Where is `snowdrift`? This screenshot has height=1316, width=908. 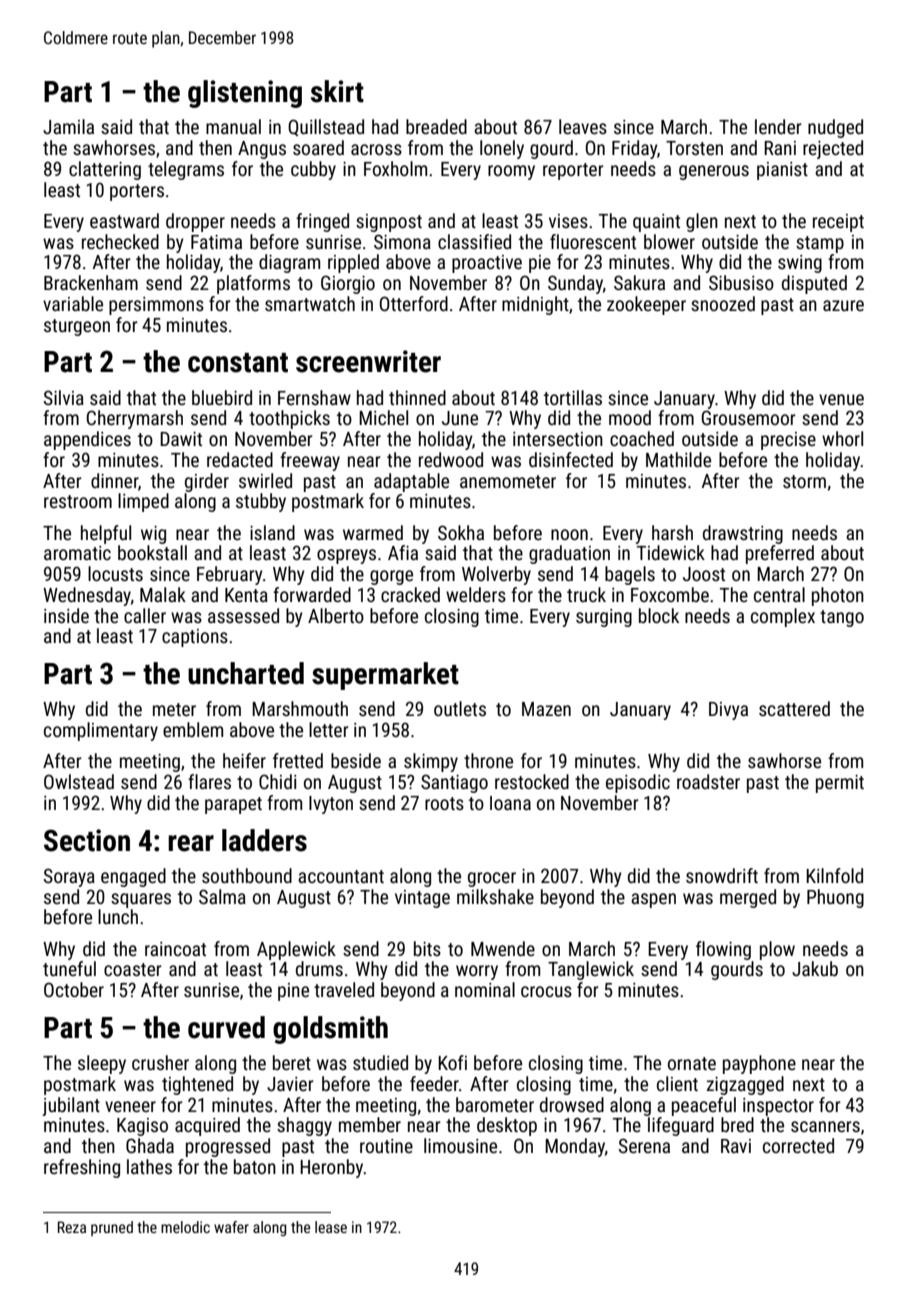 snowdrift is located at coordinates (722, 875).
